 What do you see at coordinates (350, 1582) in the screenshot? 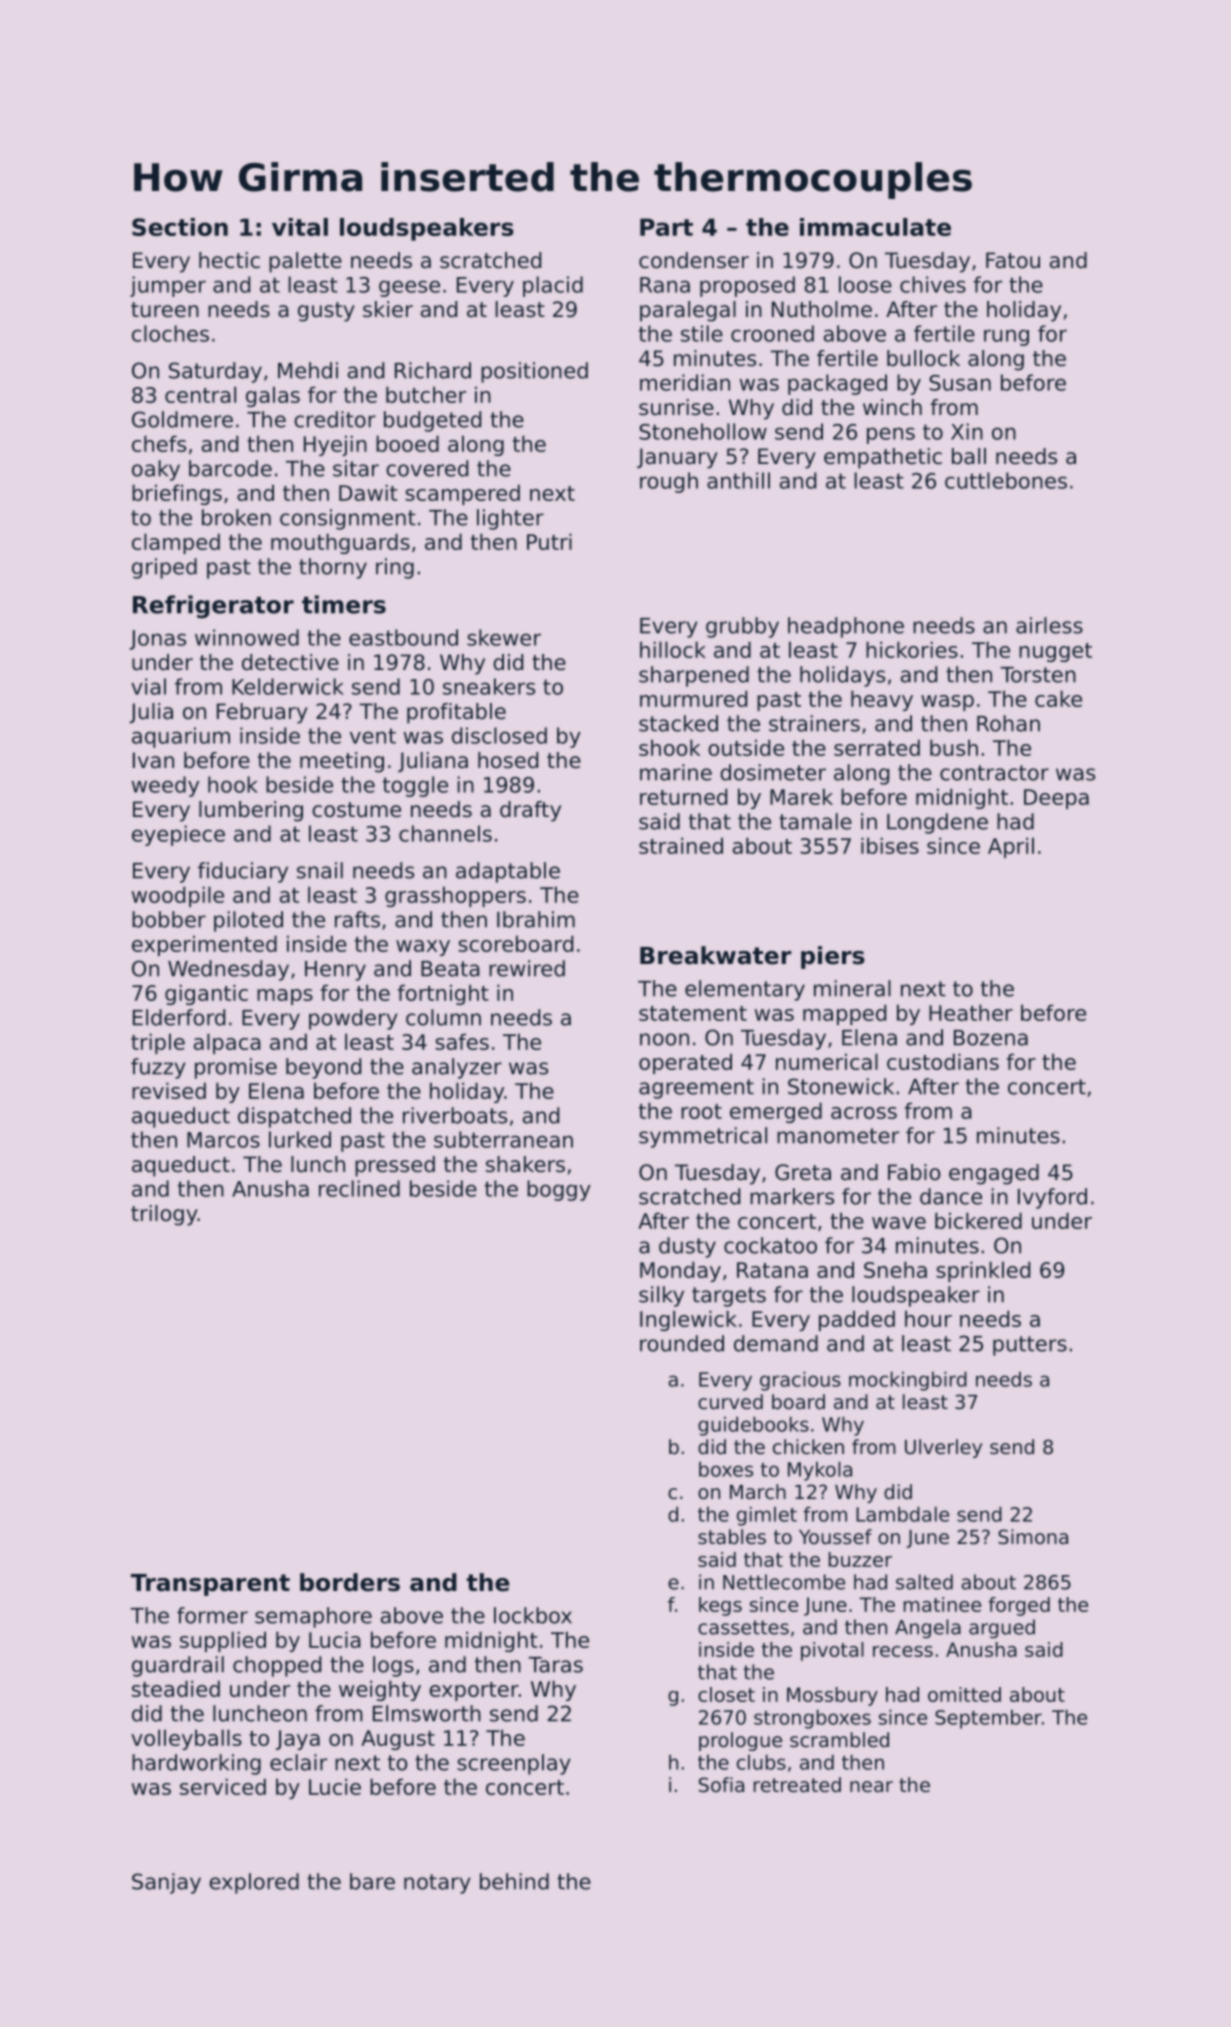
I see `borders` at bounding box center [350, 1582].
